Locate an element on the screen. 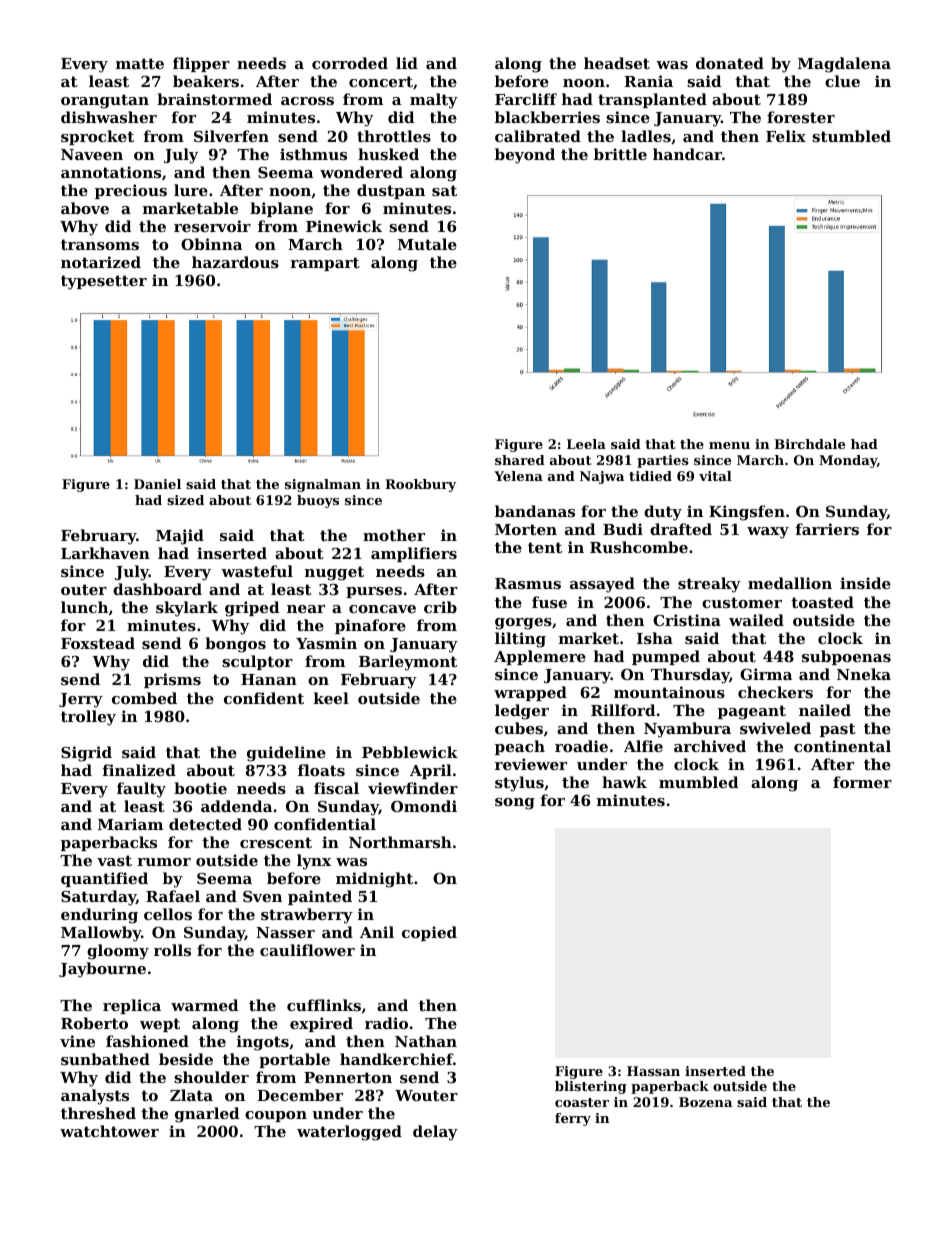 The image size is (952, 1233). fiscal is located at coordinates (336, 788).
